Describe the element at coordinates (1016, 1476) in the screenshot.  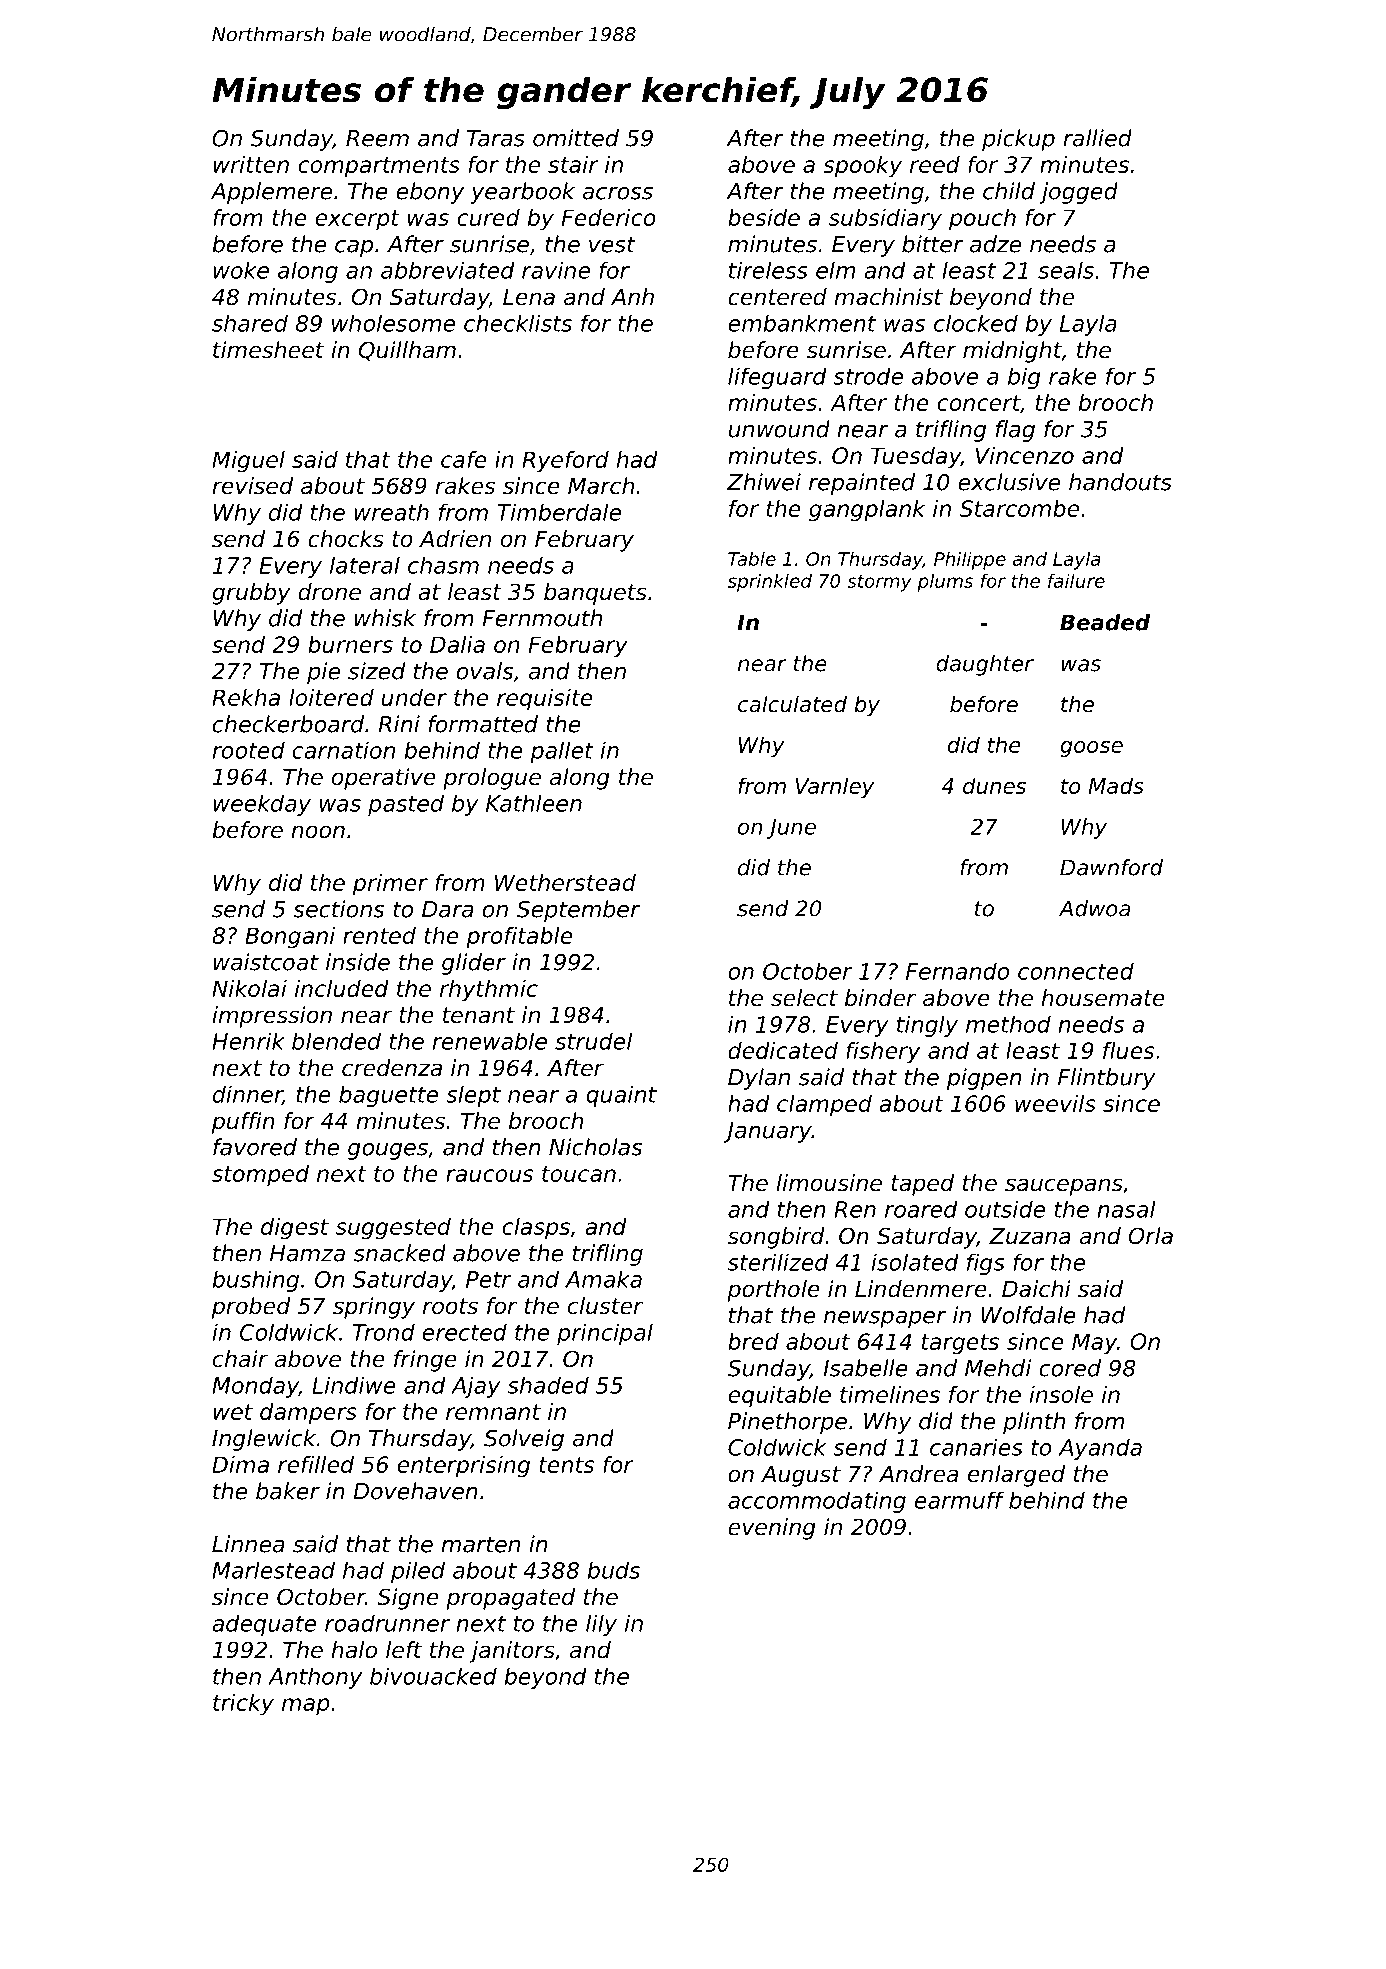
I see `enlarged` at that location.
